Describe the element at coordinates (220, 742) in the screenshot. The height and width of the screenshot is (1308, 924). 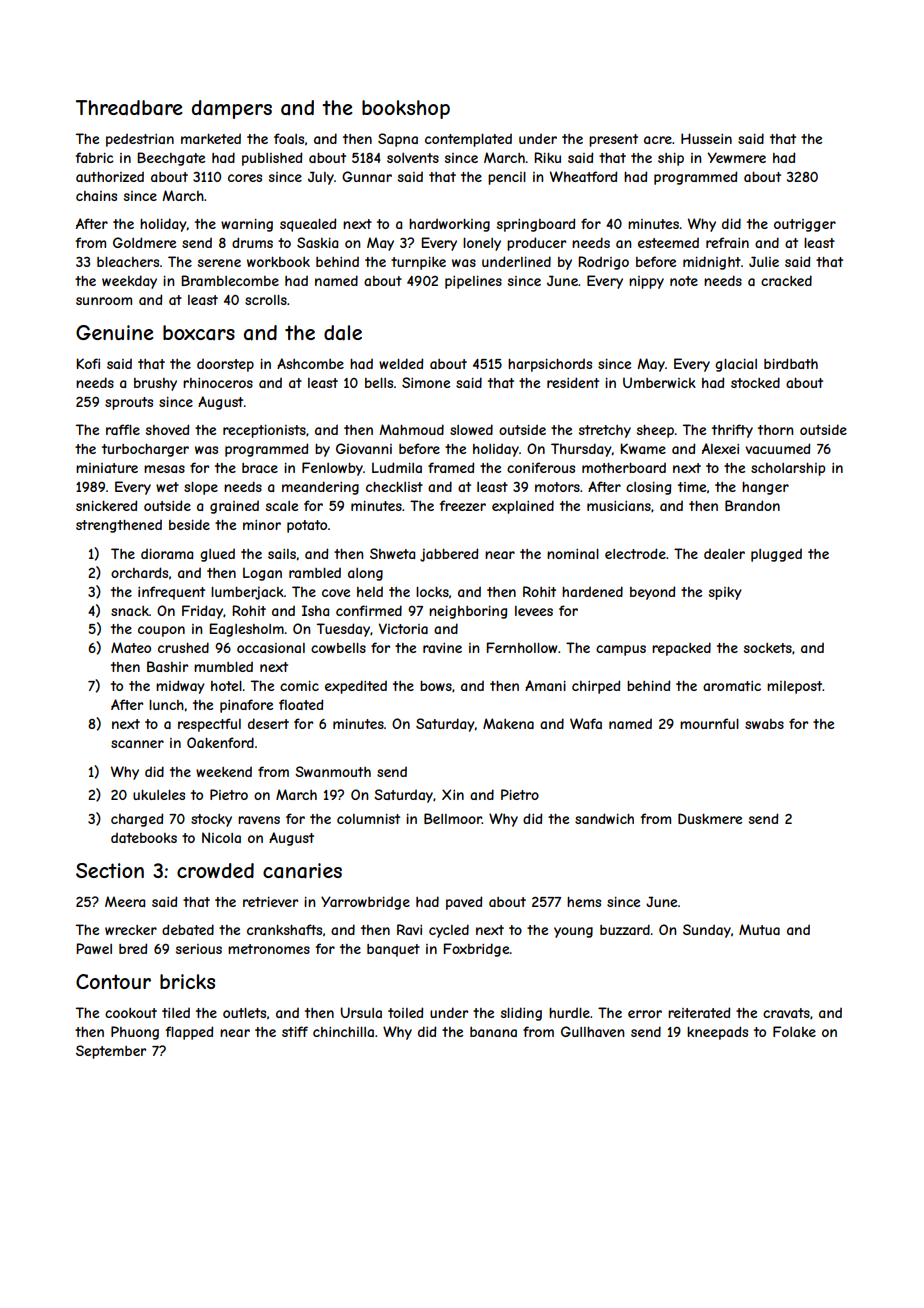
I see `Oakenford` at that location.
